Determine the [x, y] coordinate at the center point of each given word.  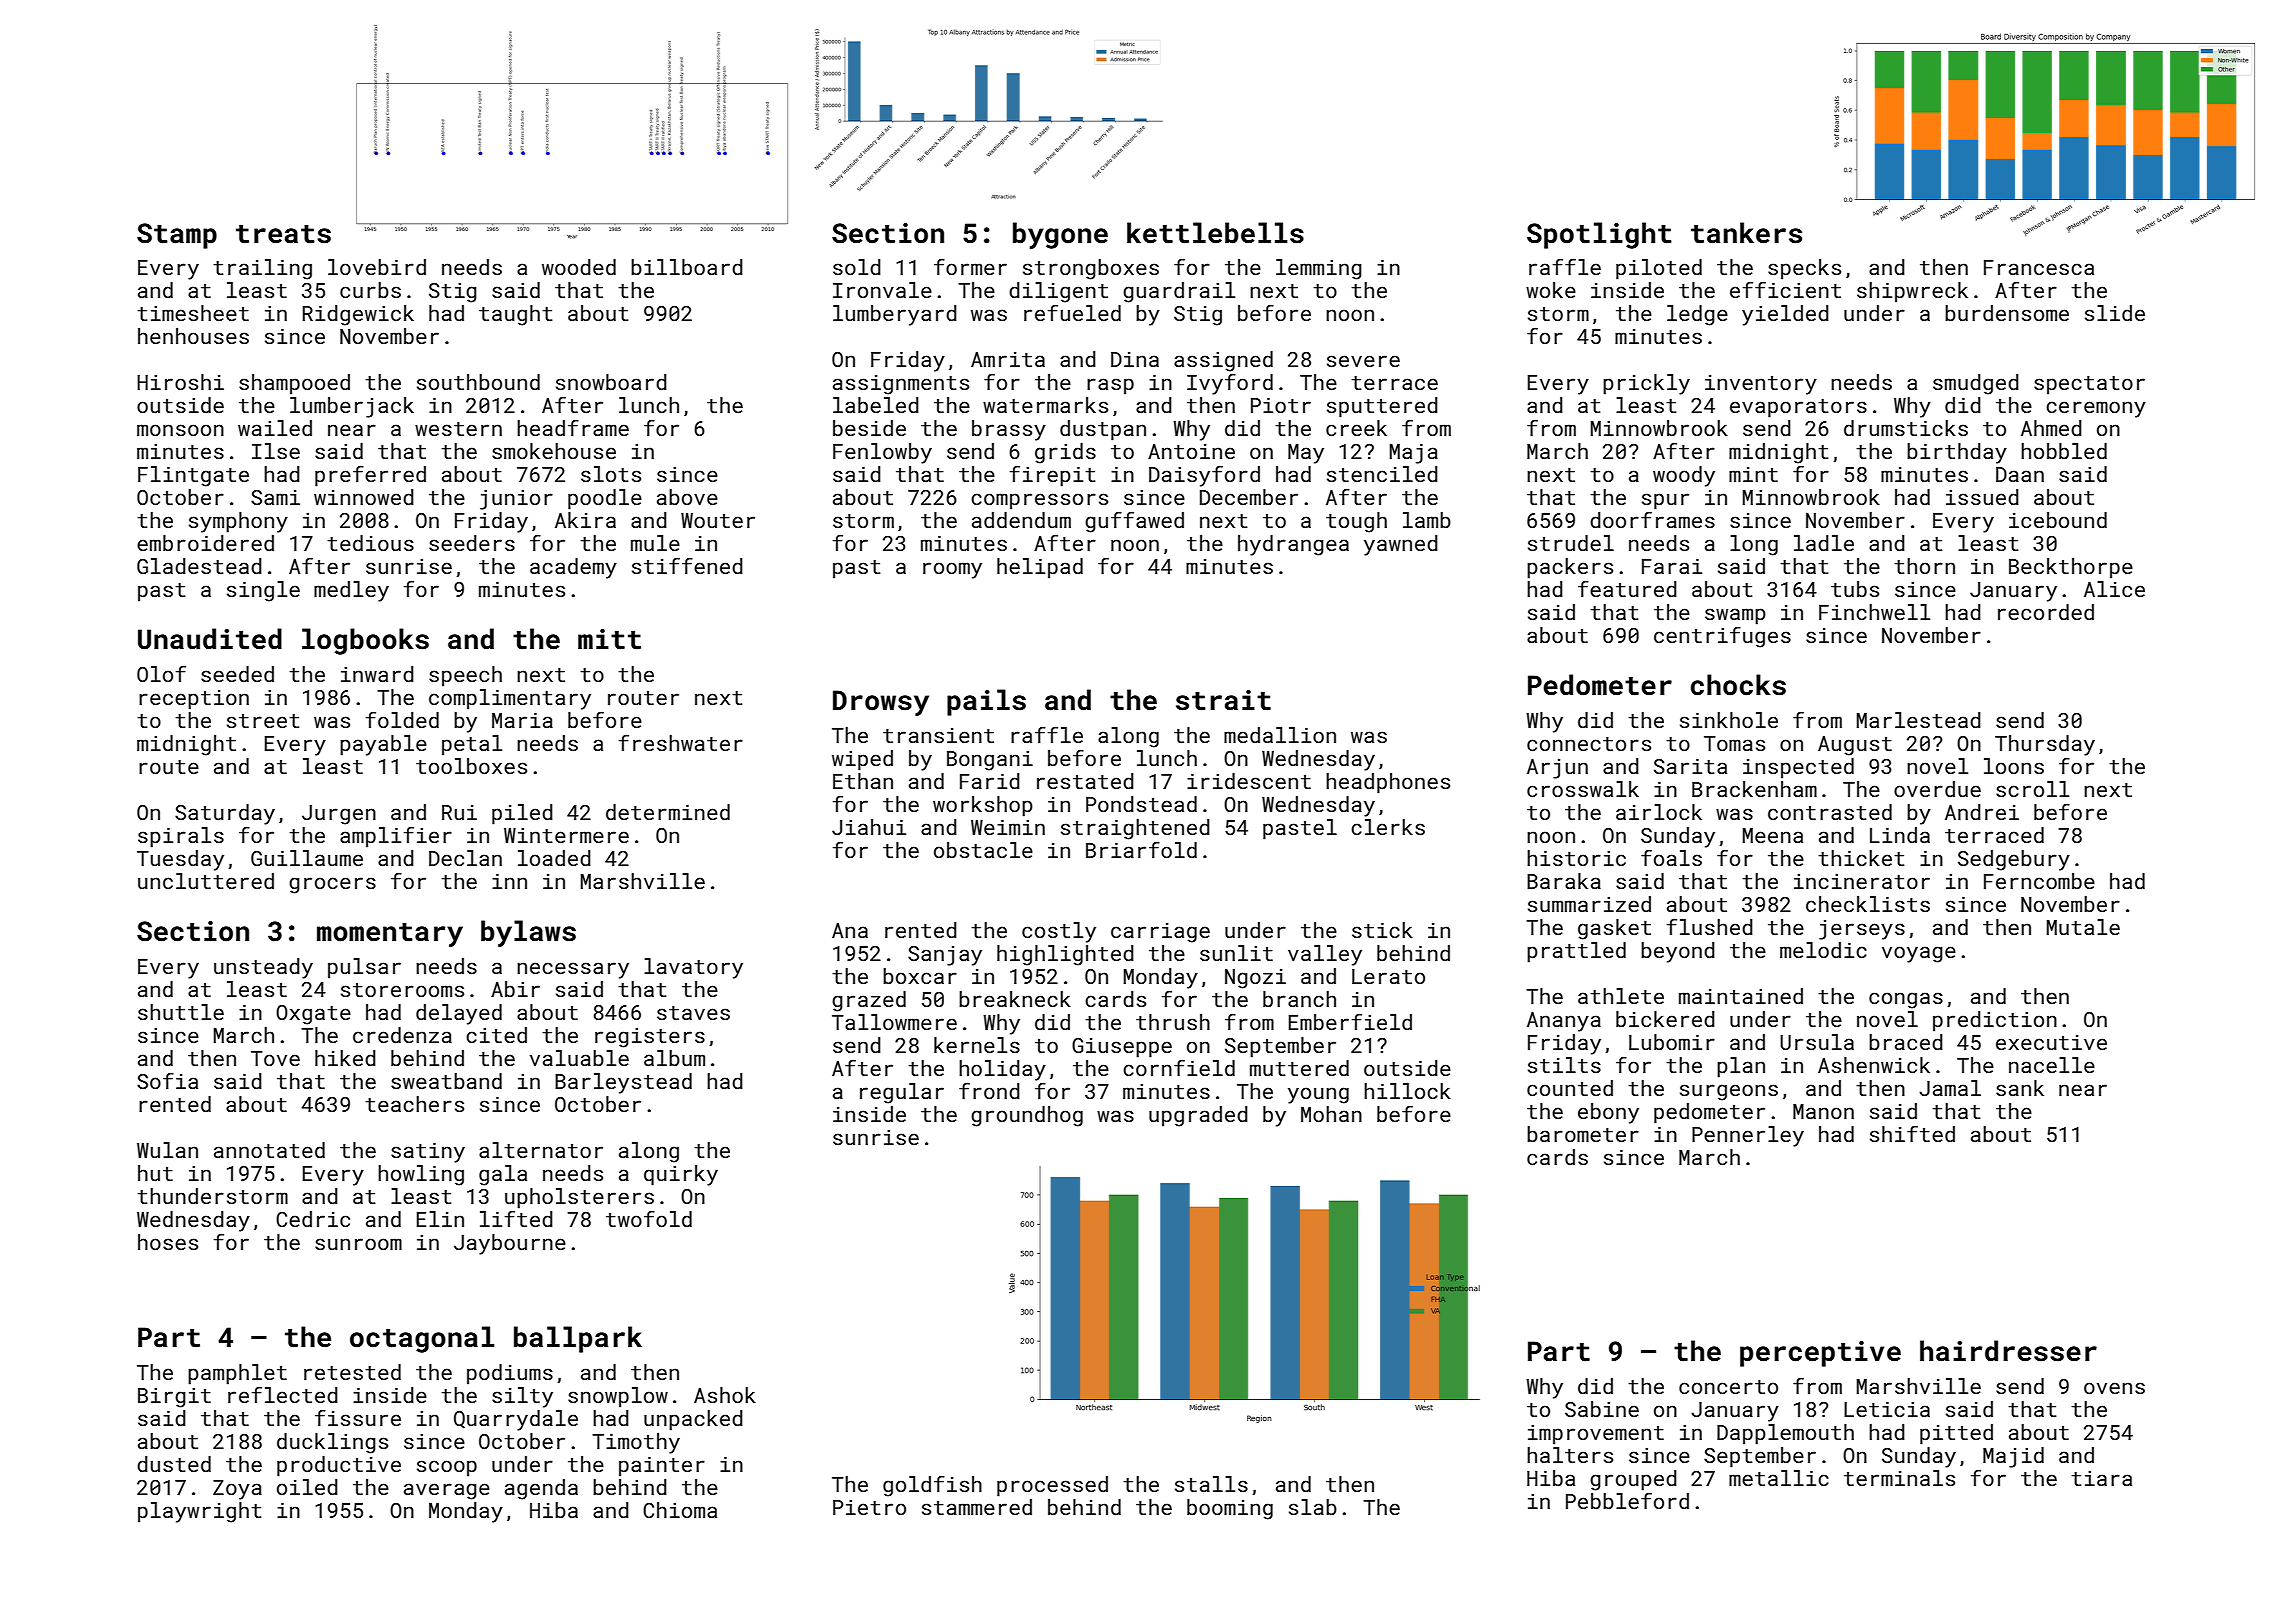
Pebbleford [1627, 1500]
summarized [1589, 904]
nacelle [2052, 1065]
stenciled [1382, 474]
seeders [472, 543]
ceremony [2096, 409]
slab [1313, 1507]
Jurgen [339, 815]
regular [902, 1093]
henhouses [193, 336]
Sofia [167, 1080]
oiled [307, 1487]
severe [1363, 361]
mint [1753, 474]
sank [2020, 1088]
